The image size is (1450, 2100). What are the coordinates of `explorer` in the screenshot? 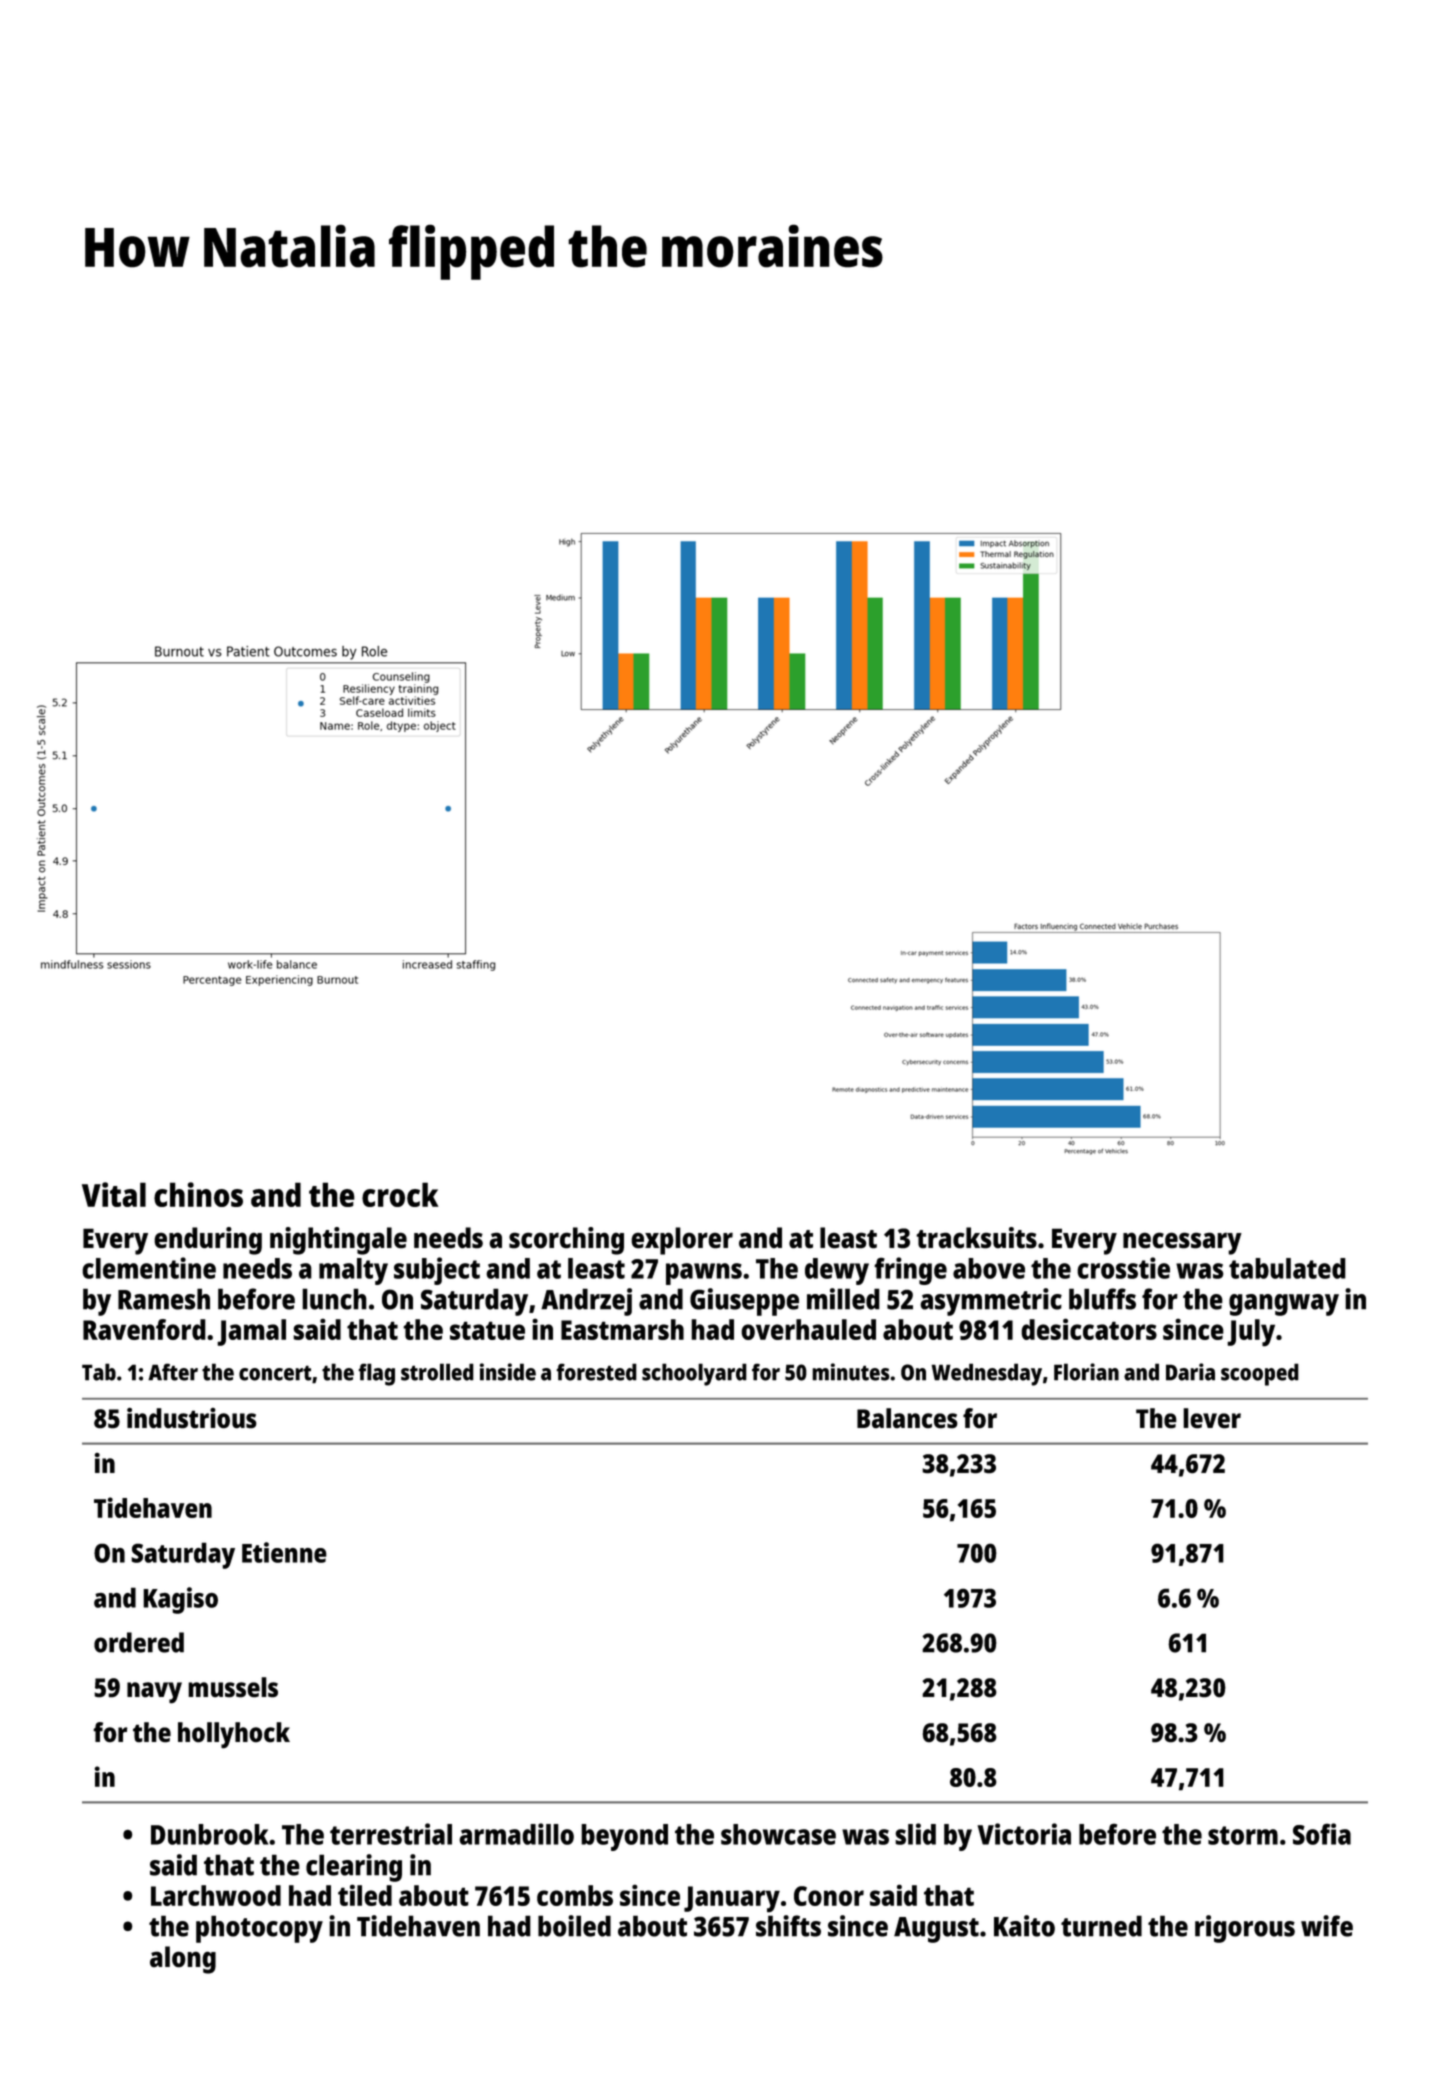 It's located at (682, 1241).
